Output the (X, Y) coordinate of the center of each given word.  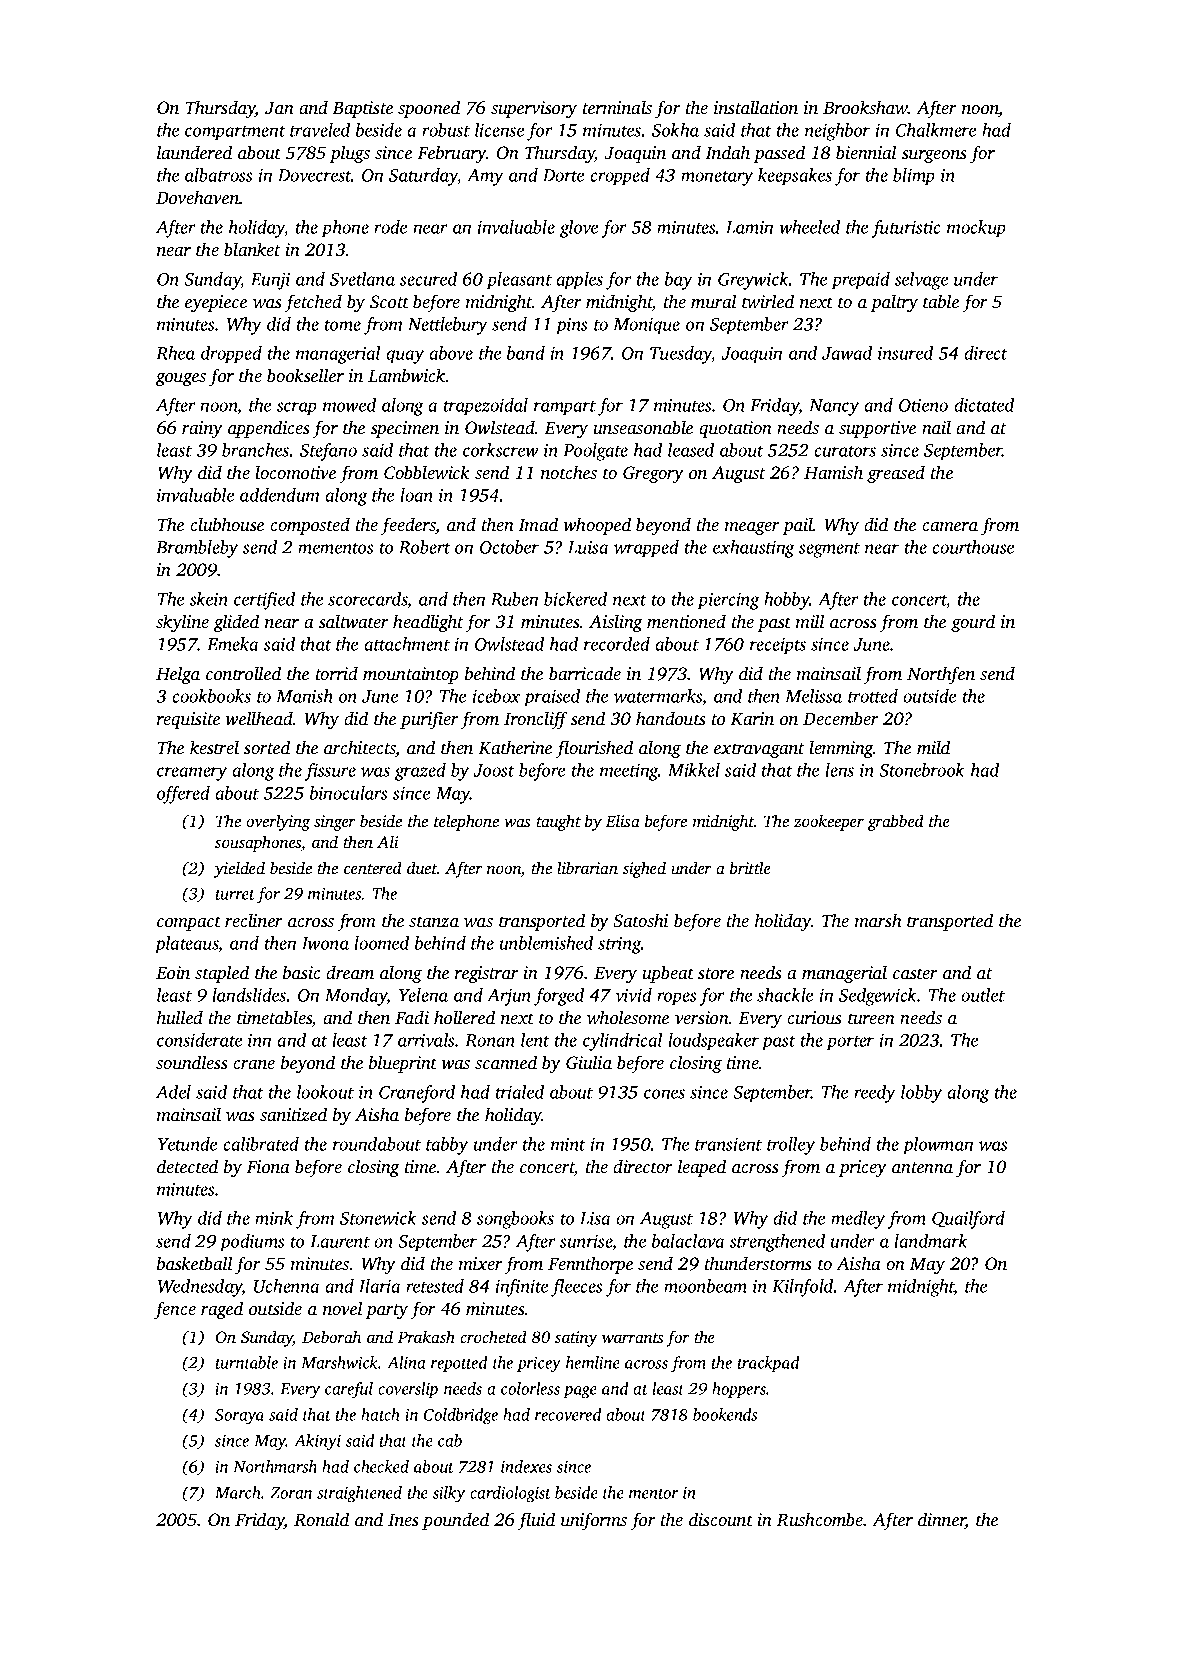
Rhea (175, 353)
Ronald (321, 1519)
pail (798, 526)
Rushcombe (820, 1519)
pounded (455, 1521)
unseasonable (643, 427)
